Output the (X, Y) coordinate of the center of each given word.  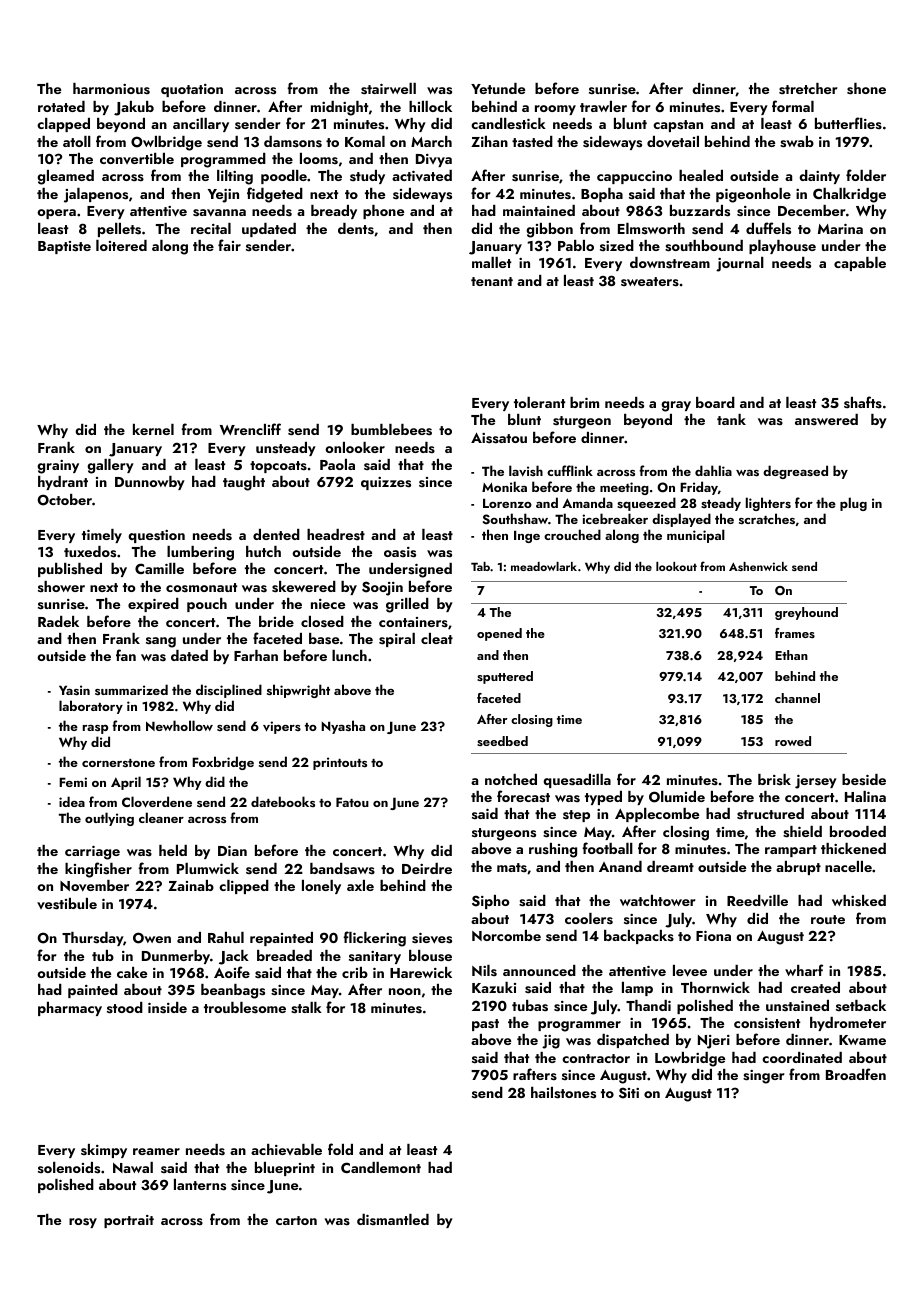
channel (797, 698)
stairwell (388, 89)
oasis (400, 552)
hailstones (563, 1093)
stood (125, 1007)
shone (866, 89)
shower (61, 586)
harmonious (111, 88)
